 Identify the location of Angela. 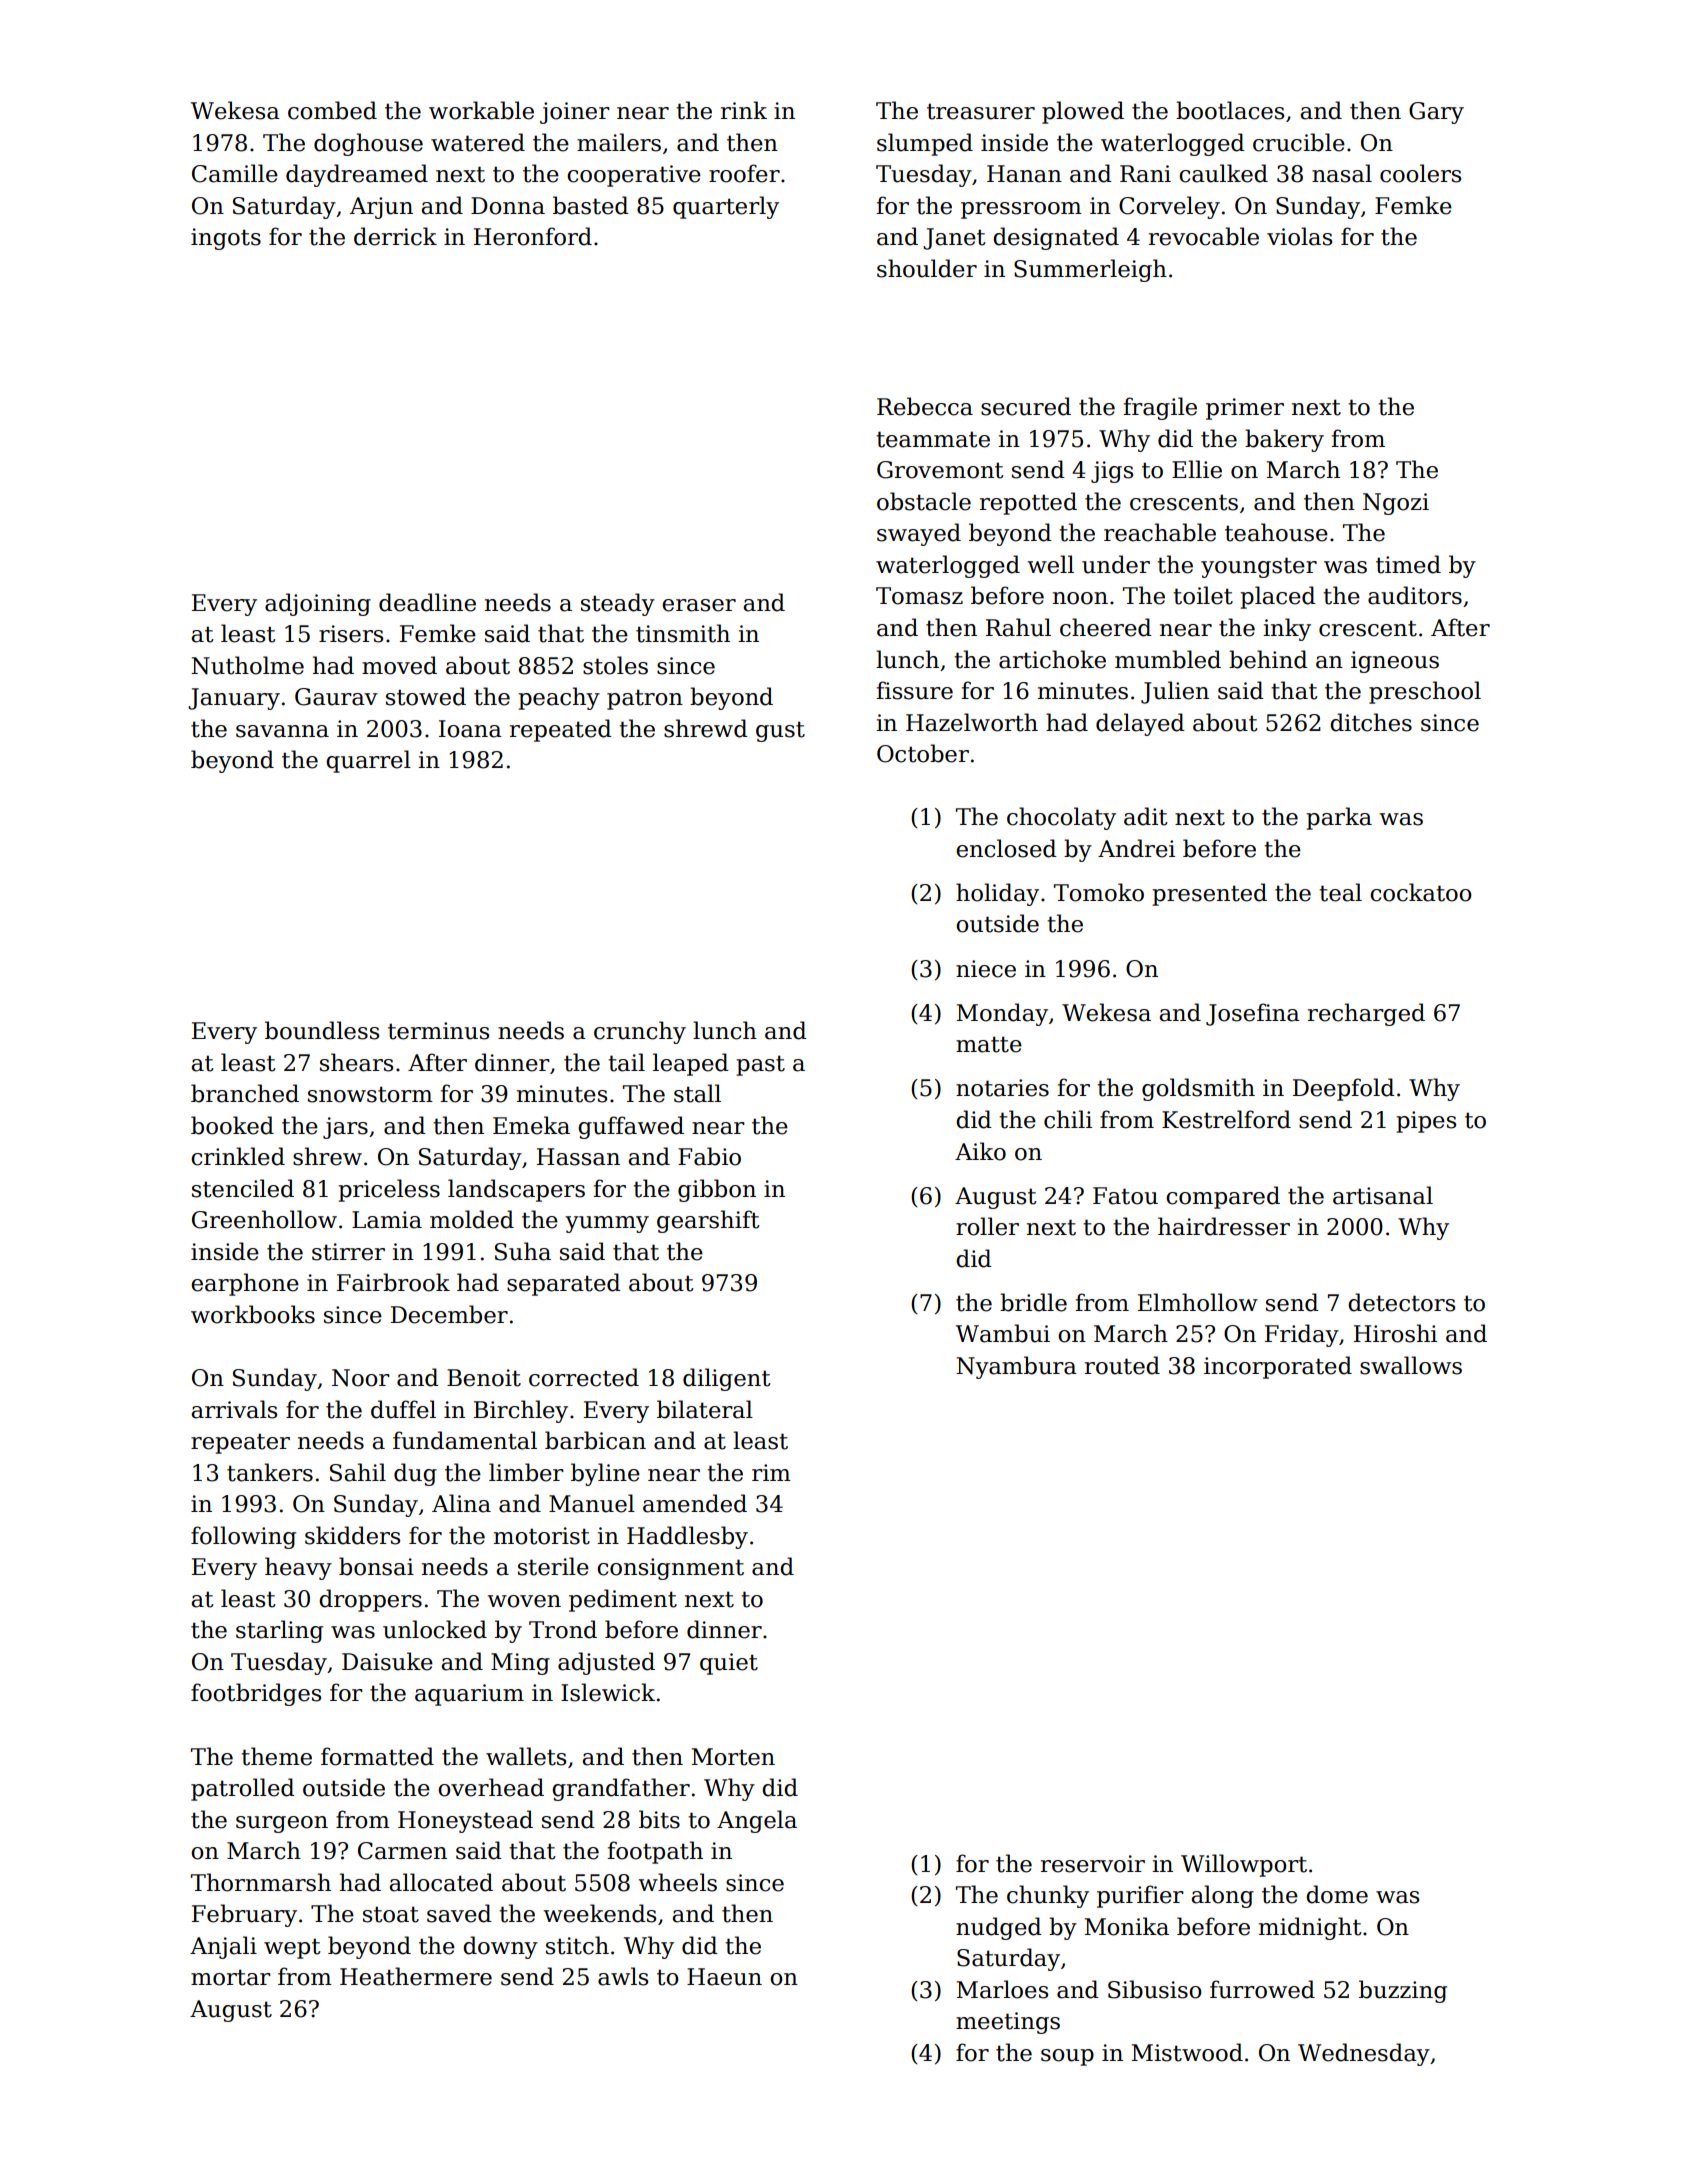
(757, 1821).
